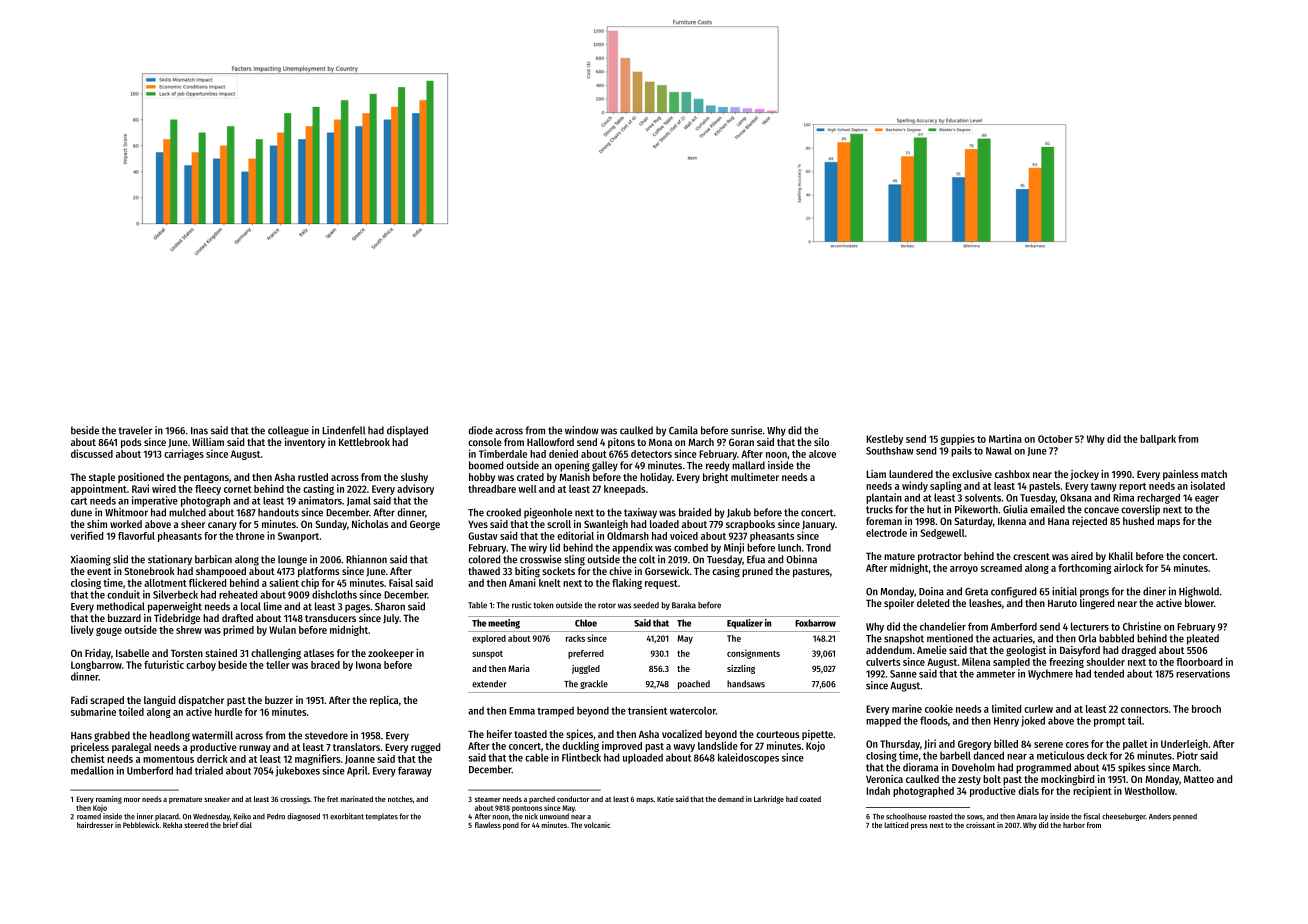  What do you see at coordinates (95, 825) in the screenshot?
I see `hairdresser` at bounding box center [95, 825].
